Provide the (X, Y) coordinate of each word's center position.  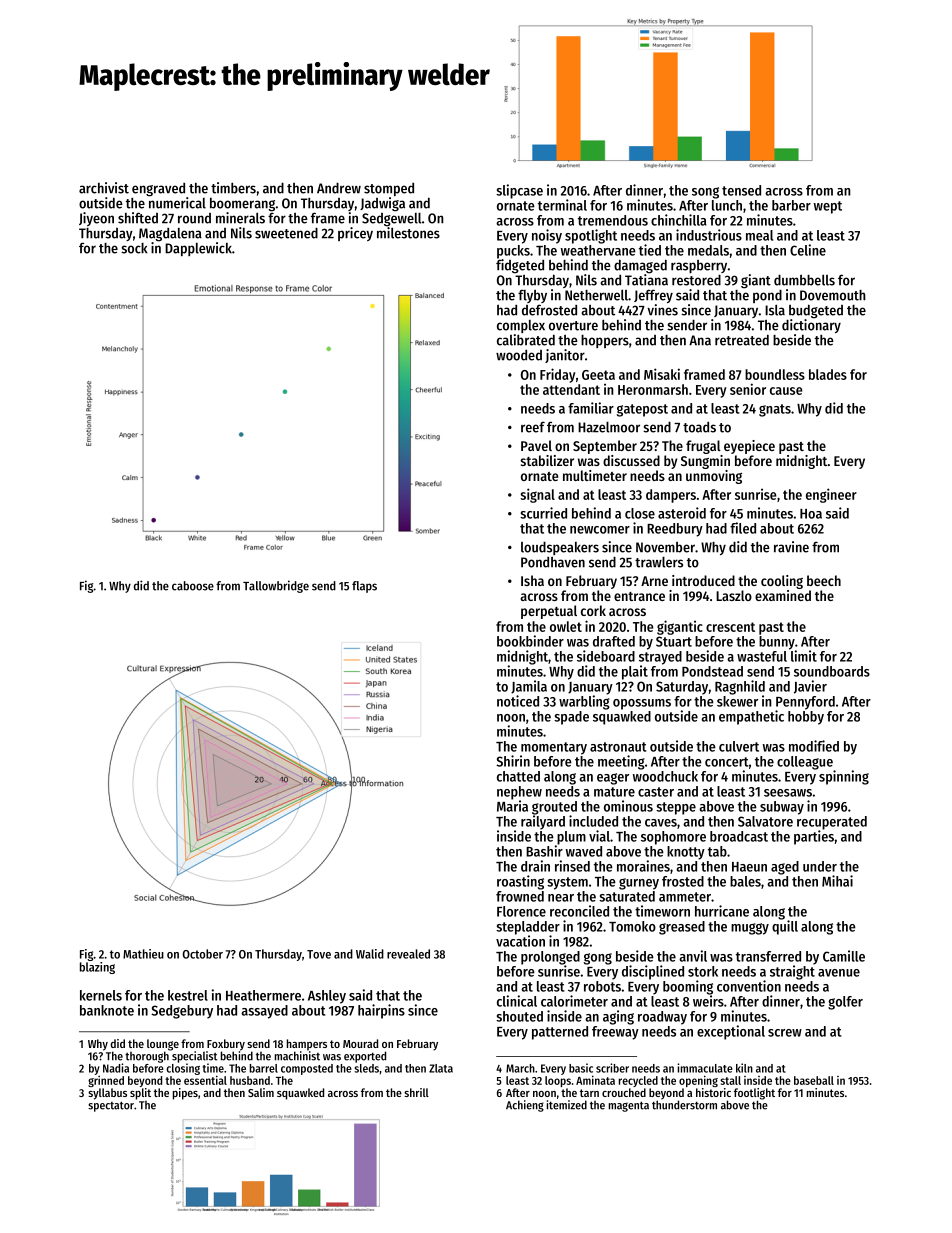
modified (814, 746)
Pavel (536, 445)
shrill (416, 1092)
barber (791, 205)
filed (743, 528)
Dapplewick (198, 249)
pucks (513, 252)
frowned (520, 896)
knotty (686, 853)
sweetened (286, 233)
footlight (754, 1094)
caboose (193, 586)
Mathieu (143, 954)
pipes (185, 1094)
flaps (364, 587)
